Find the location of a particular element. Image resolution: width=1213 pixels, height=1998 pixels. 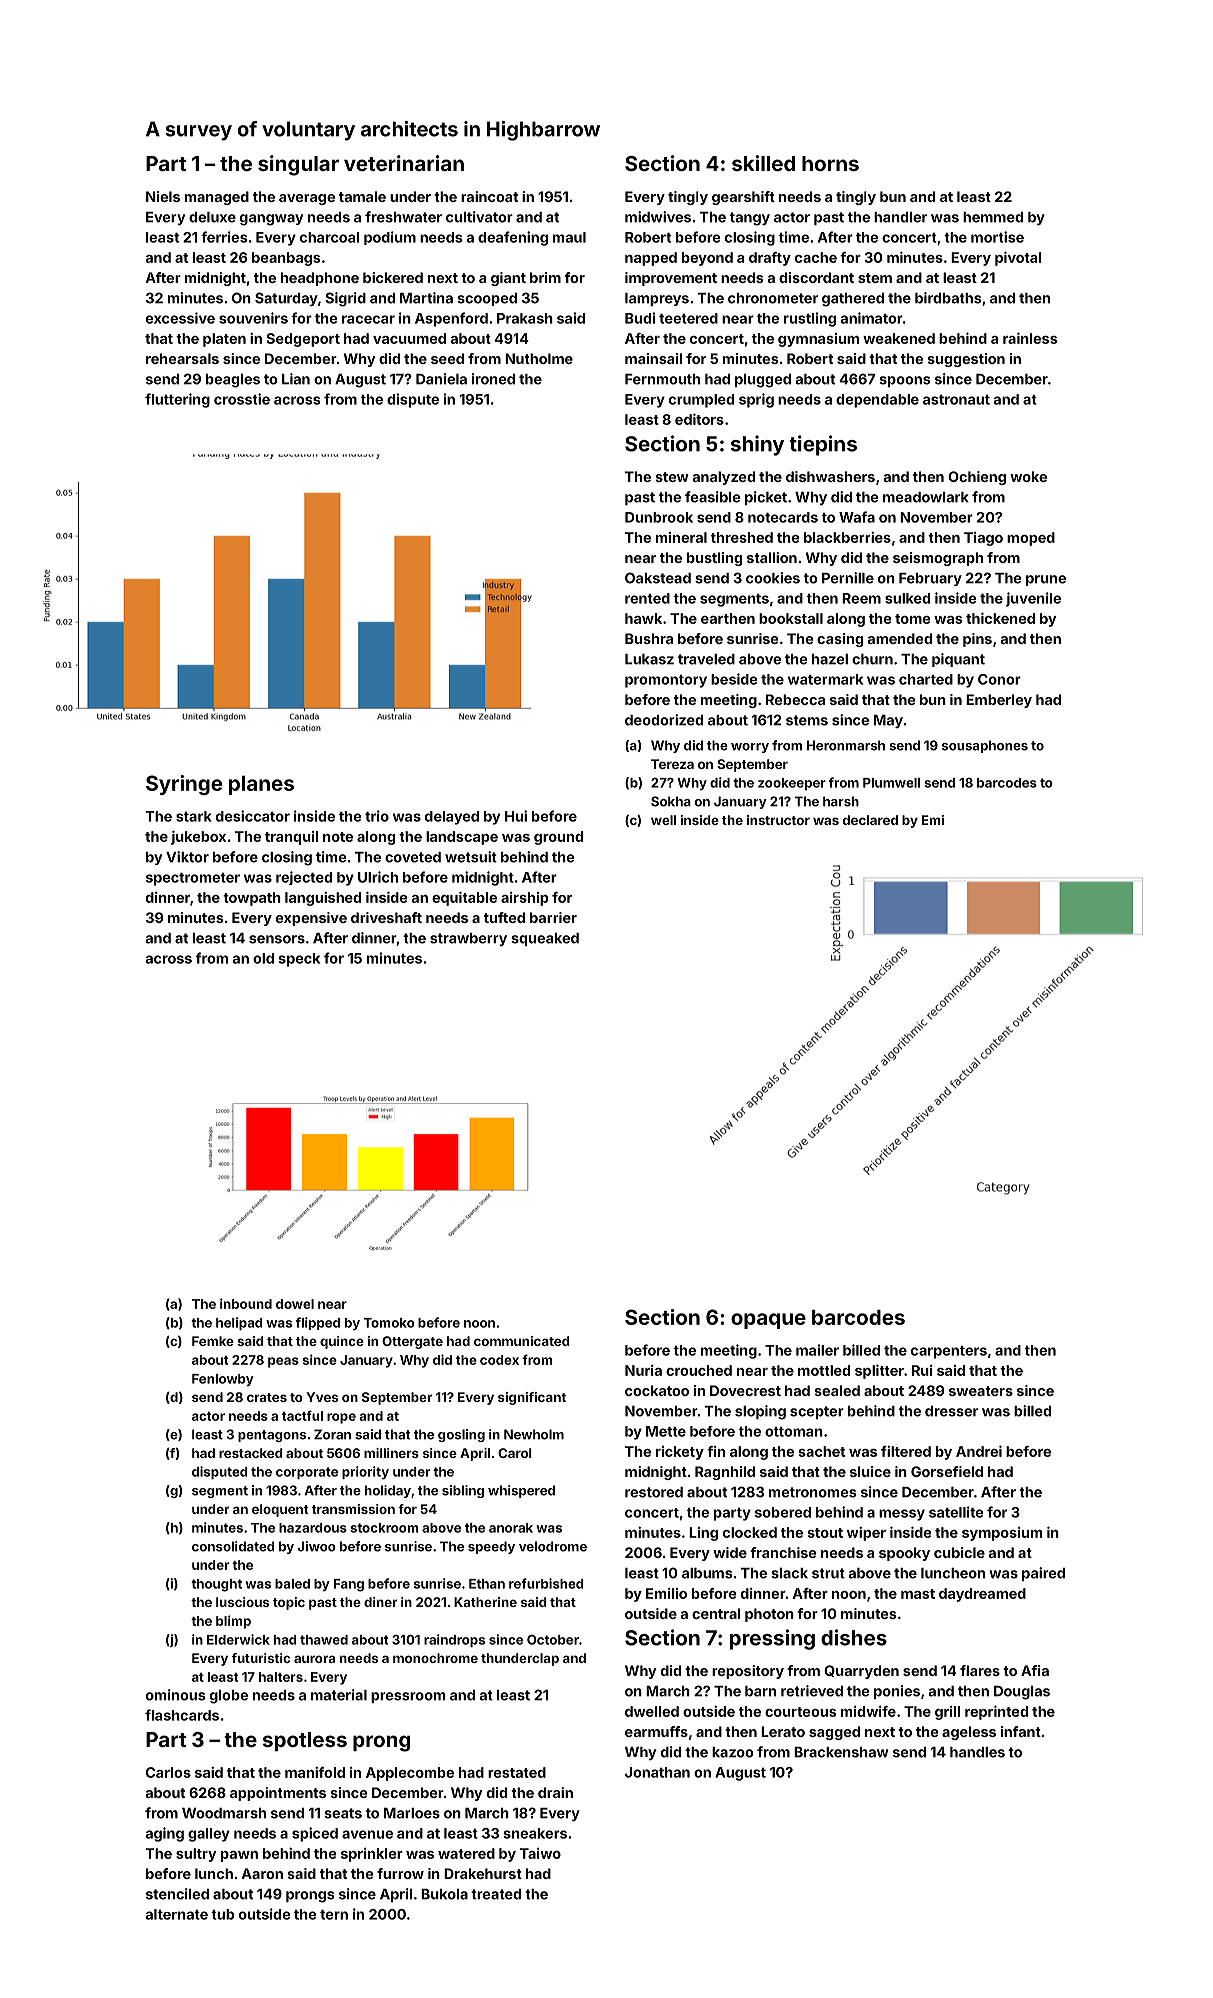

singular is located at coordinates (298, 165).
